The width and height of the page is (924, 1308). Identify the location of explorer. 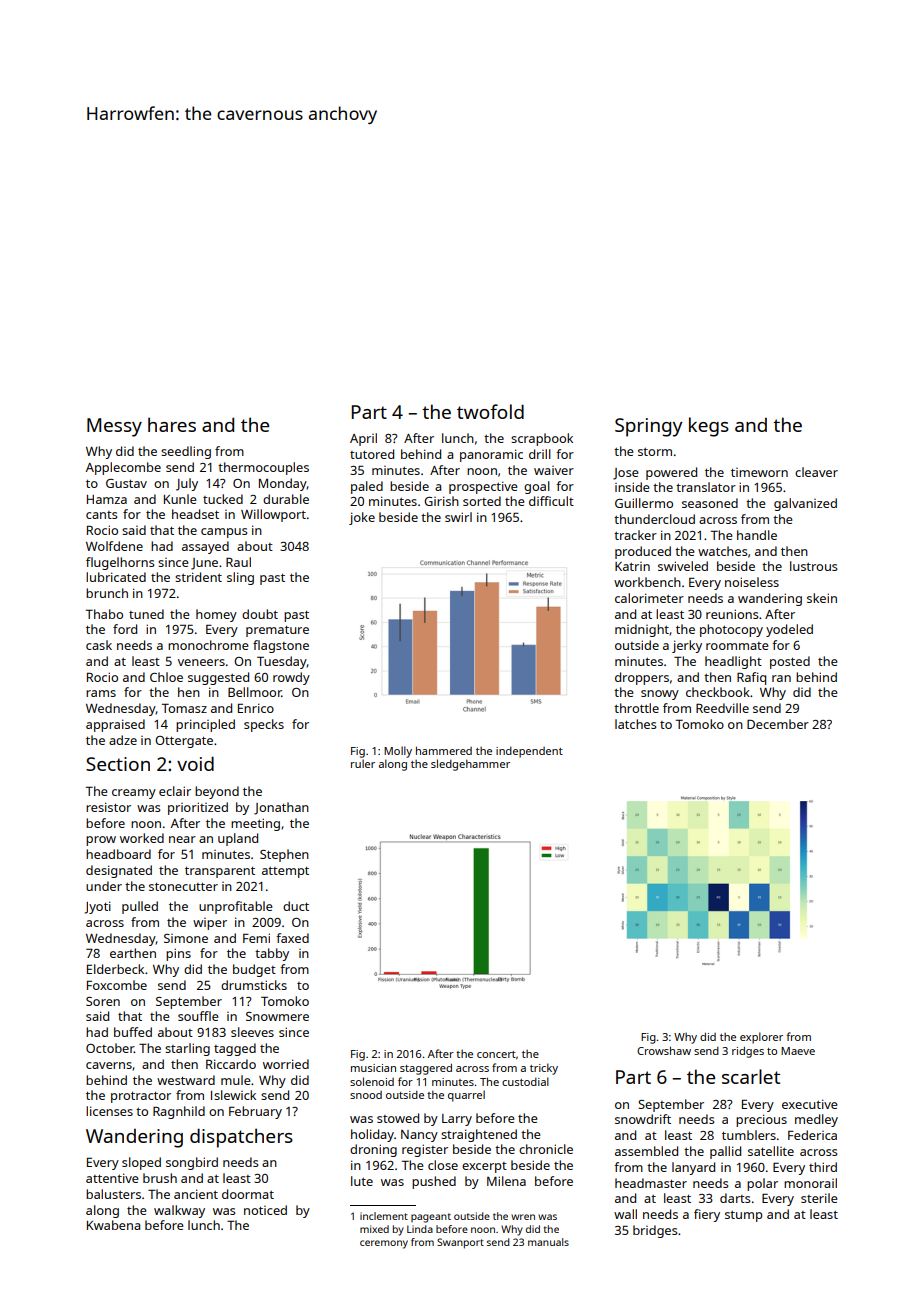
(761, 1038).
